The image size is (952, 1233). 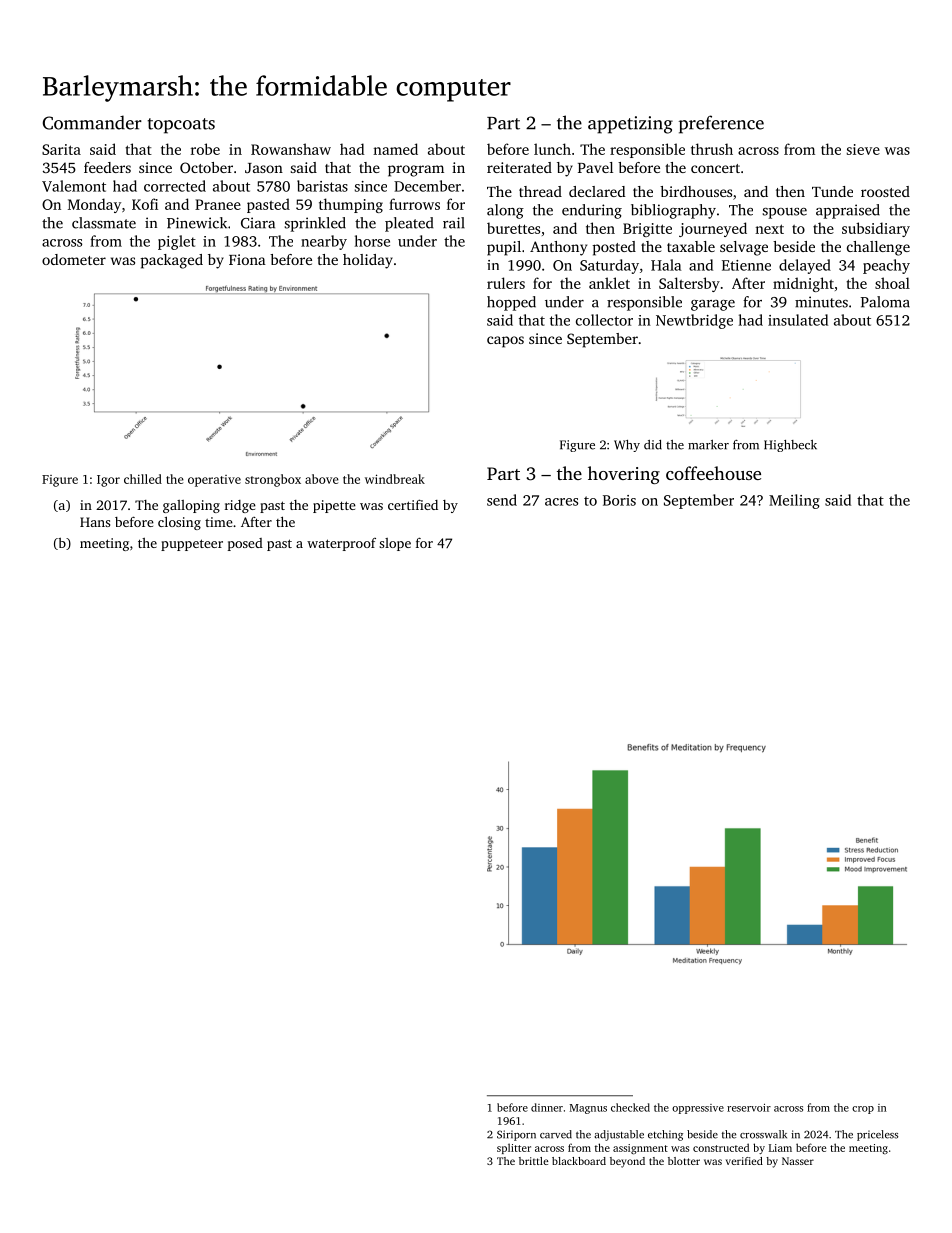 I want to click on lunch, so click(x=552, y=149).
